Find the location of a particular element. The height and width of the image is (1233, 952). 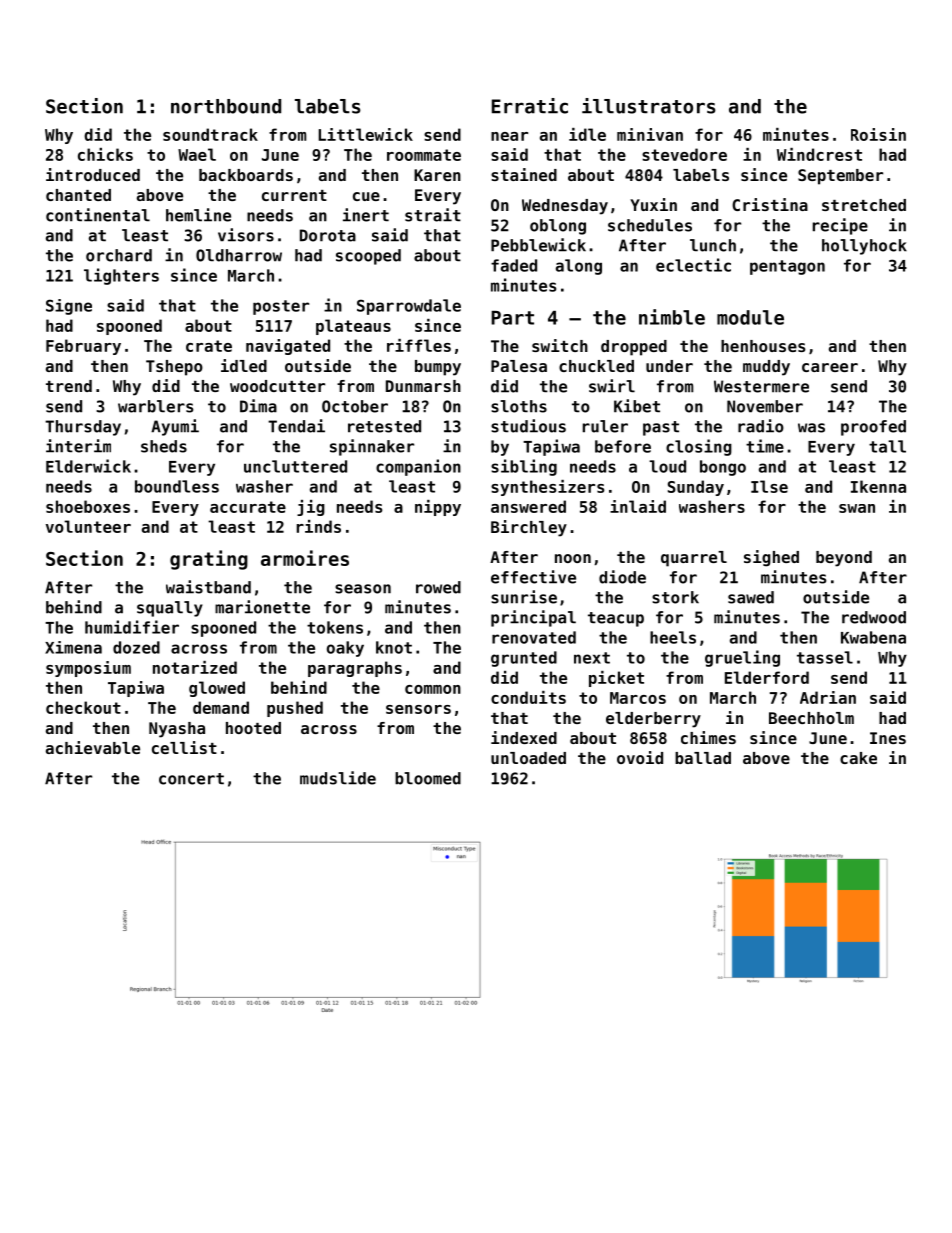

henhouses is located at coordinates (763, 346).
